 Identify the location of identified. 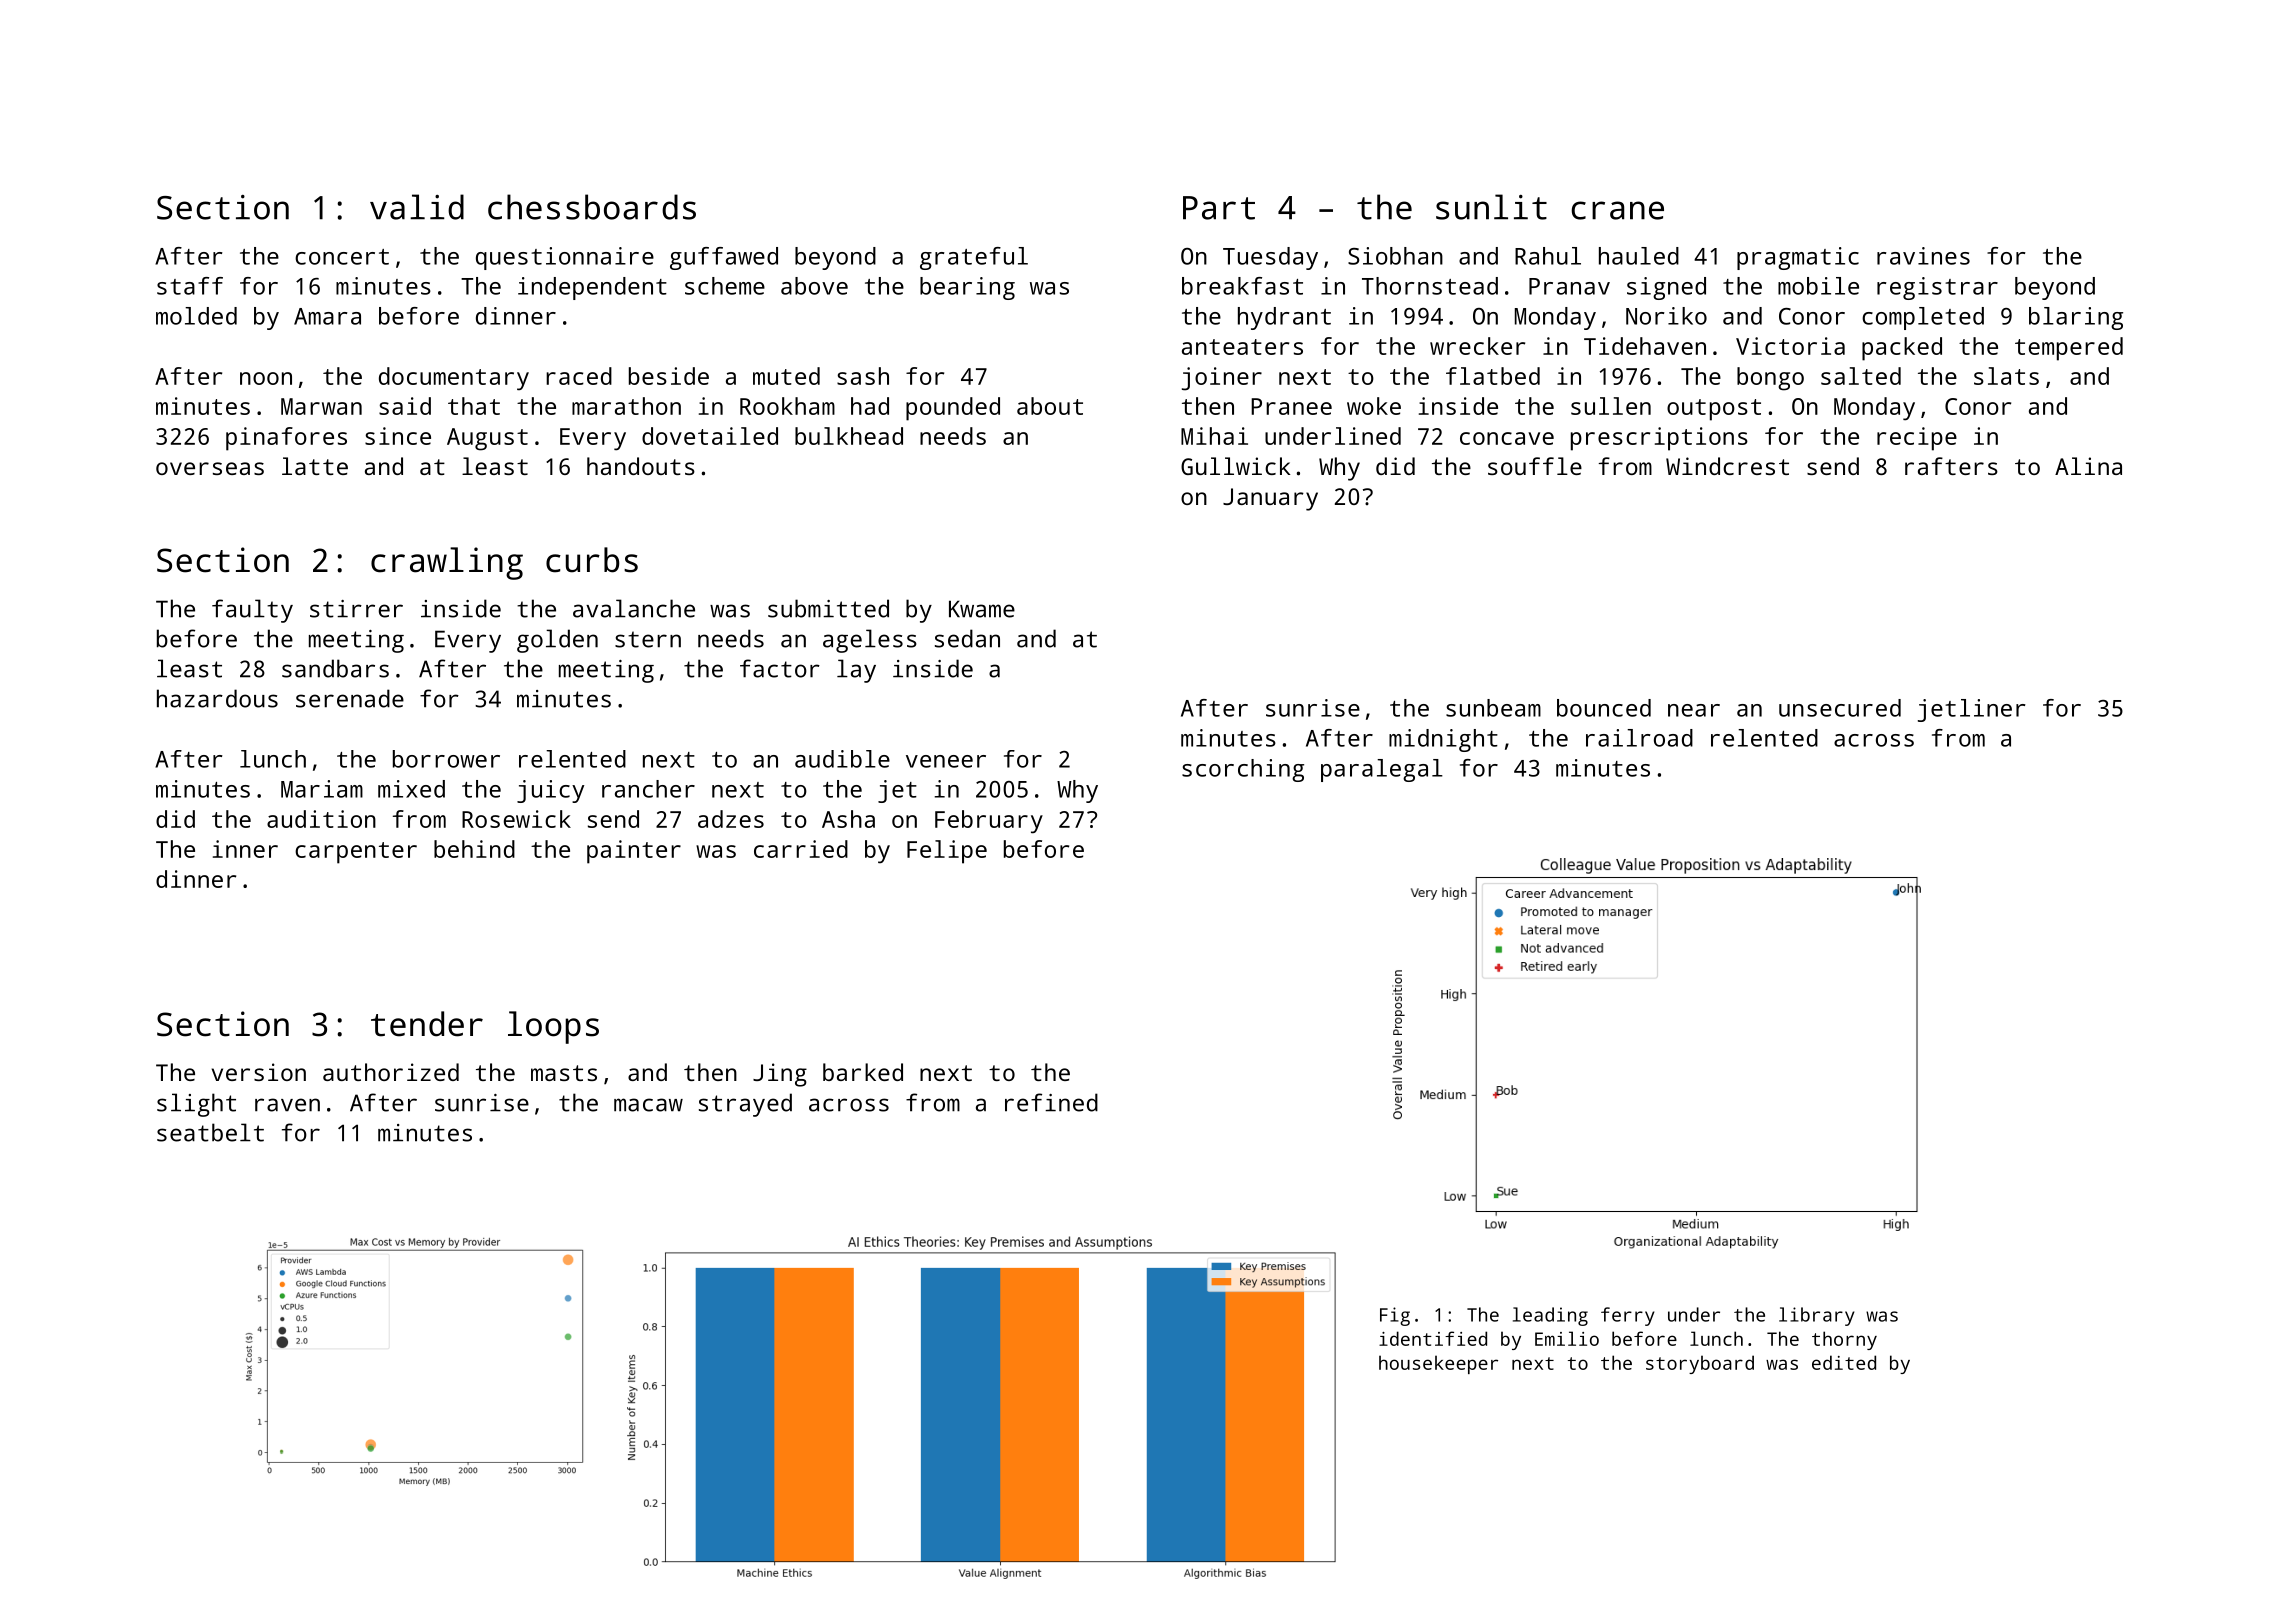
(1433, 1338).
